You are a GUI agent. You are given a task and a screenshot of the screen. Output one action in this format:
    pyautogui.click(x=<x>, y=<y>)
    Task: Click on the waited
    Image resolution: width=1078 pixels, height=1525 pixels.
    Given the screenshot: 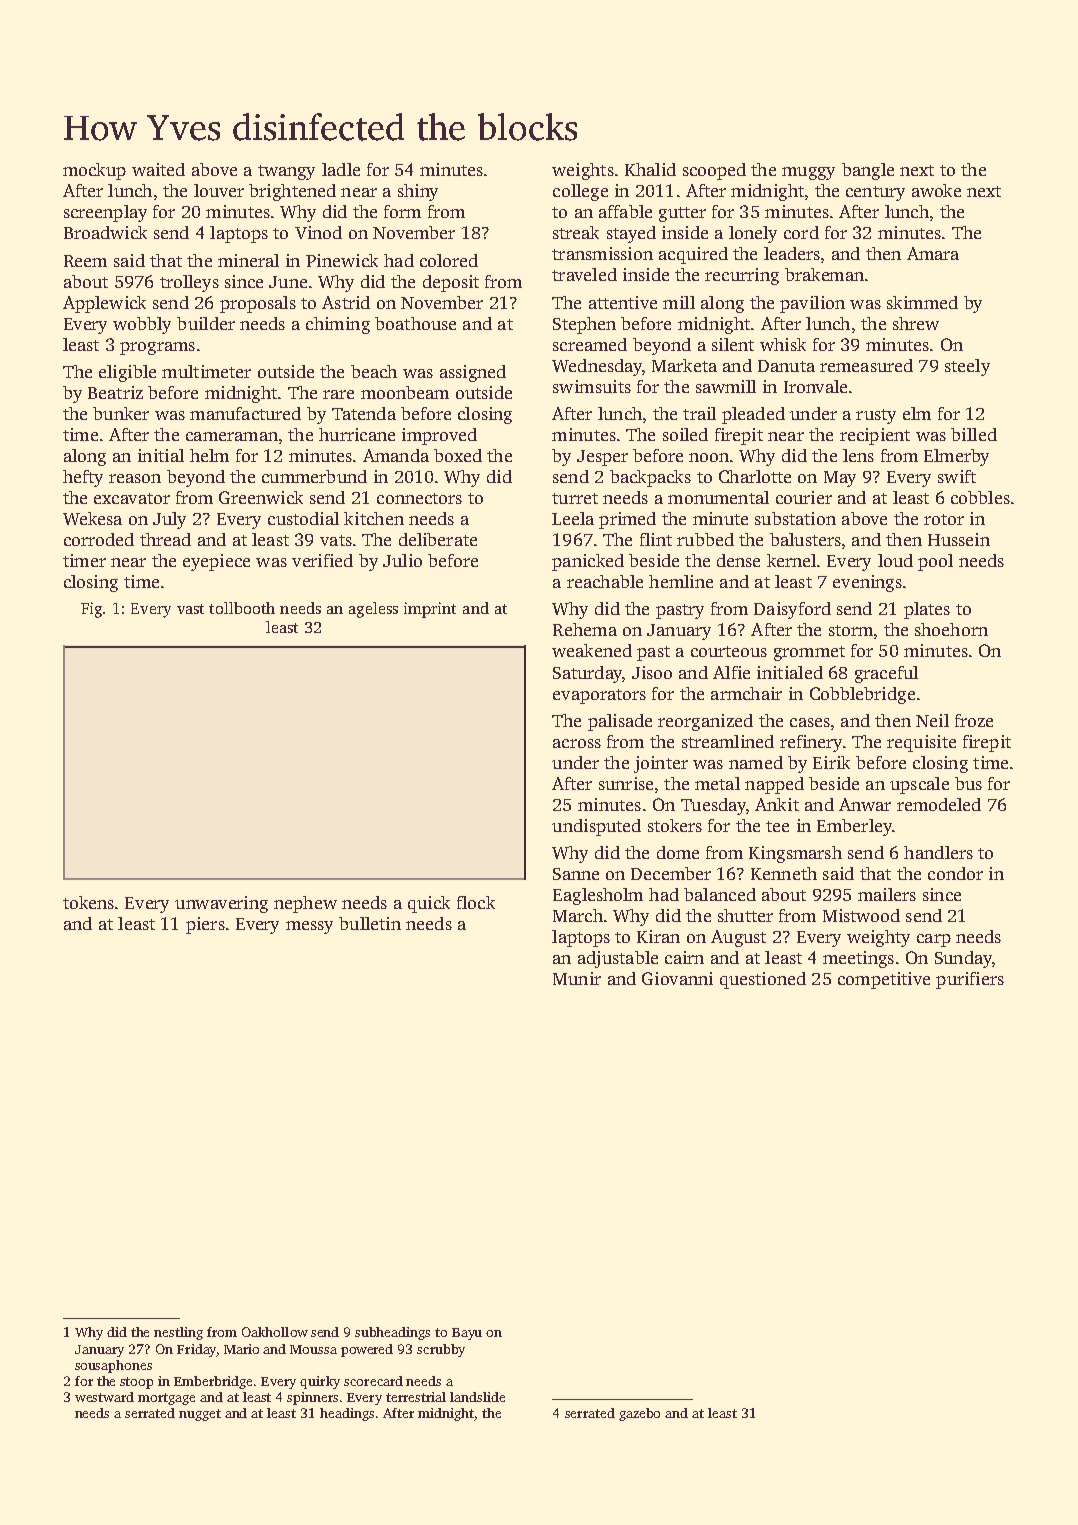 What is the action you would take?
    pyautogui.click(x=158, y=169)
